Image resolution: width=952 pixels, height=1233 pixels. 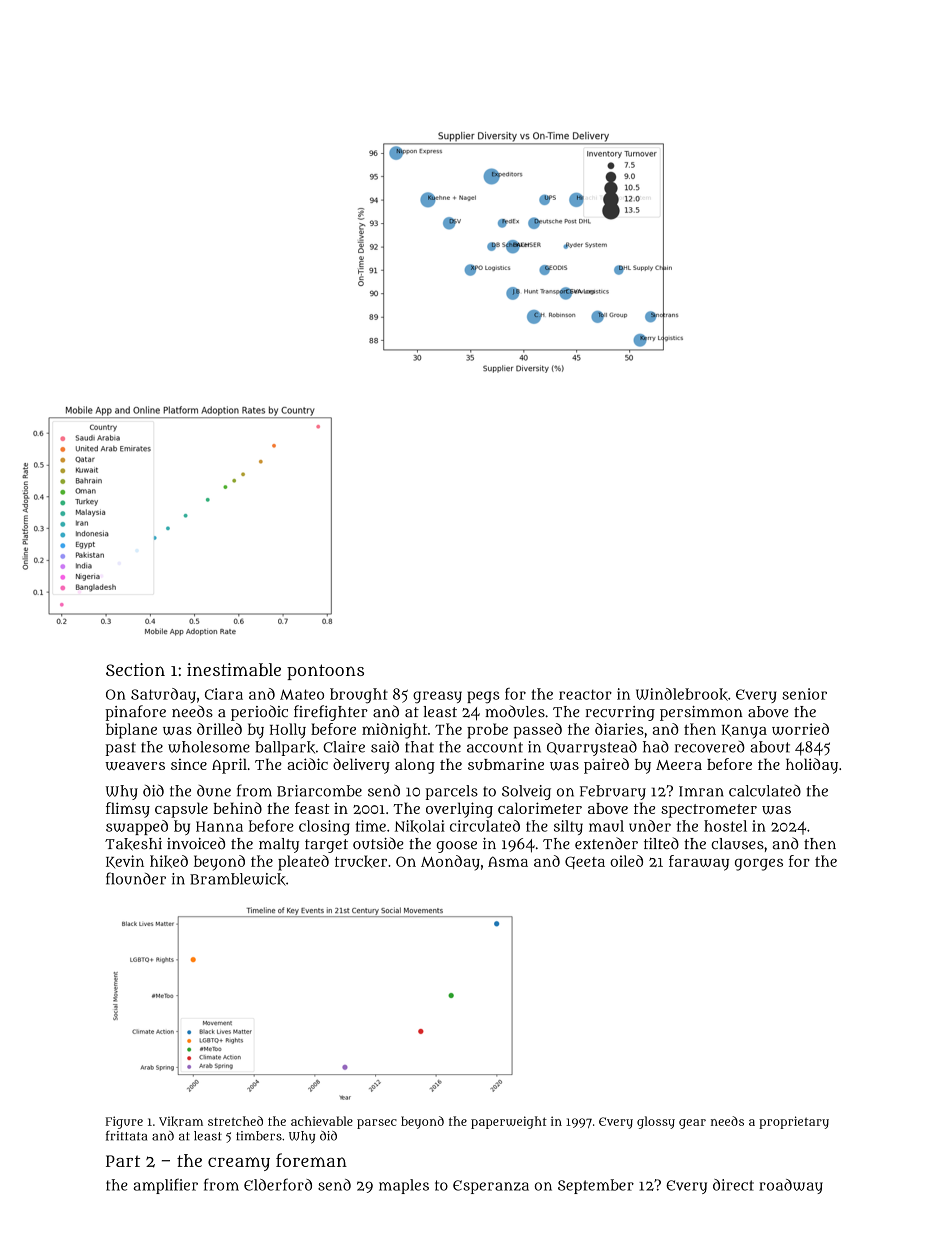 What do you see at coordinates (759, 865) in the screenshot?
I see `gorges` at bounding box center [759, 865].
